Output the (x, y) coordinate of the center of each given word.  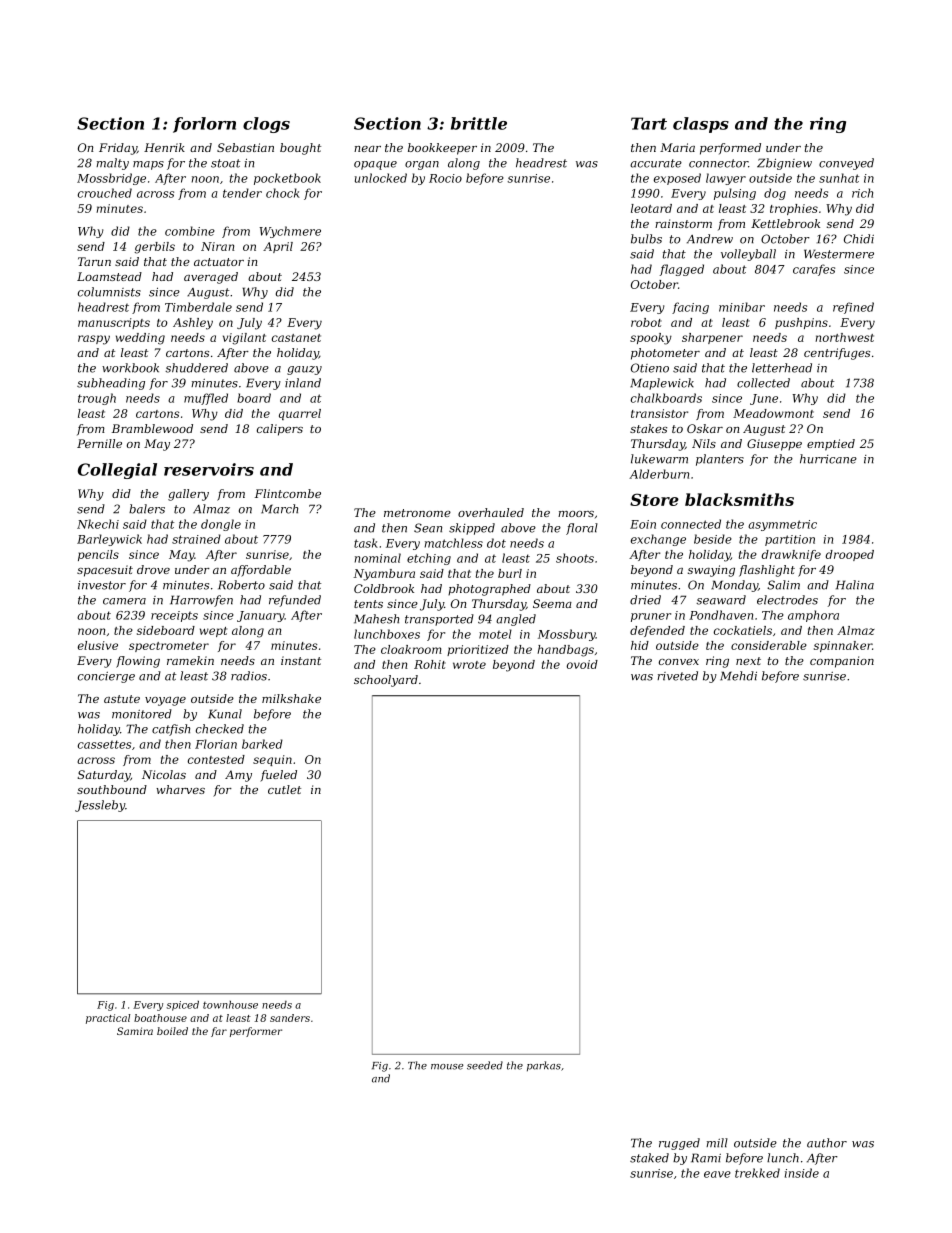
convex (679, 662)
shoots (575, 558)
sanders (290, 1018)
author (827, 1143)
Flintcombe (288, 493)
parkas (544, 1066)
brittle (479, 123)
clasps (701, 125)
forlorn (204, 125)
